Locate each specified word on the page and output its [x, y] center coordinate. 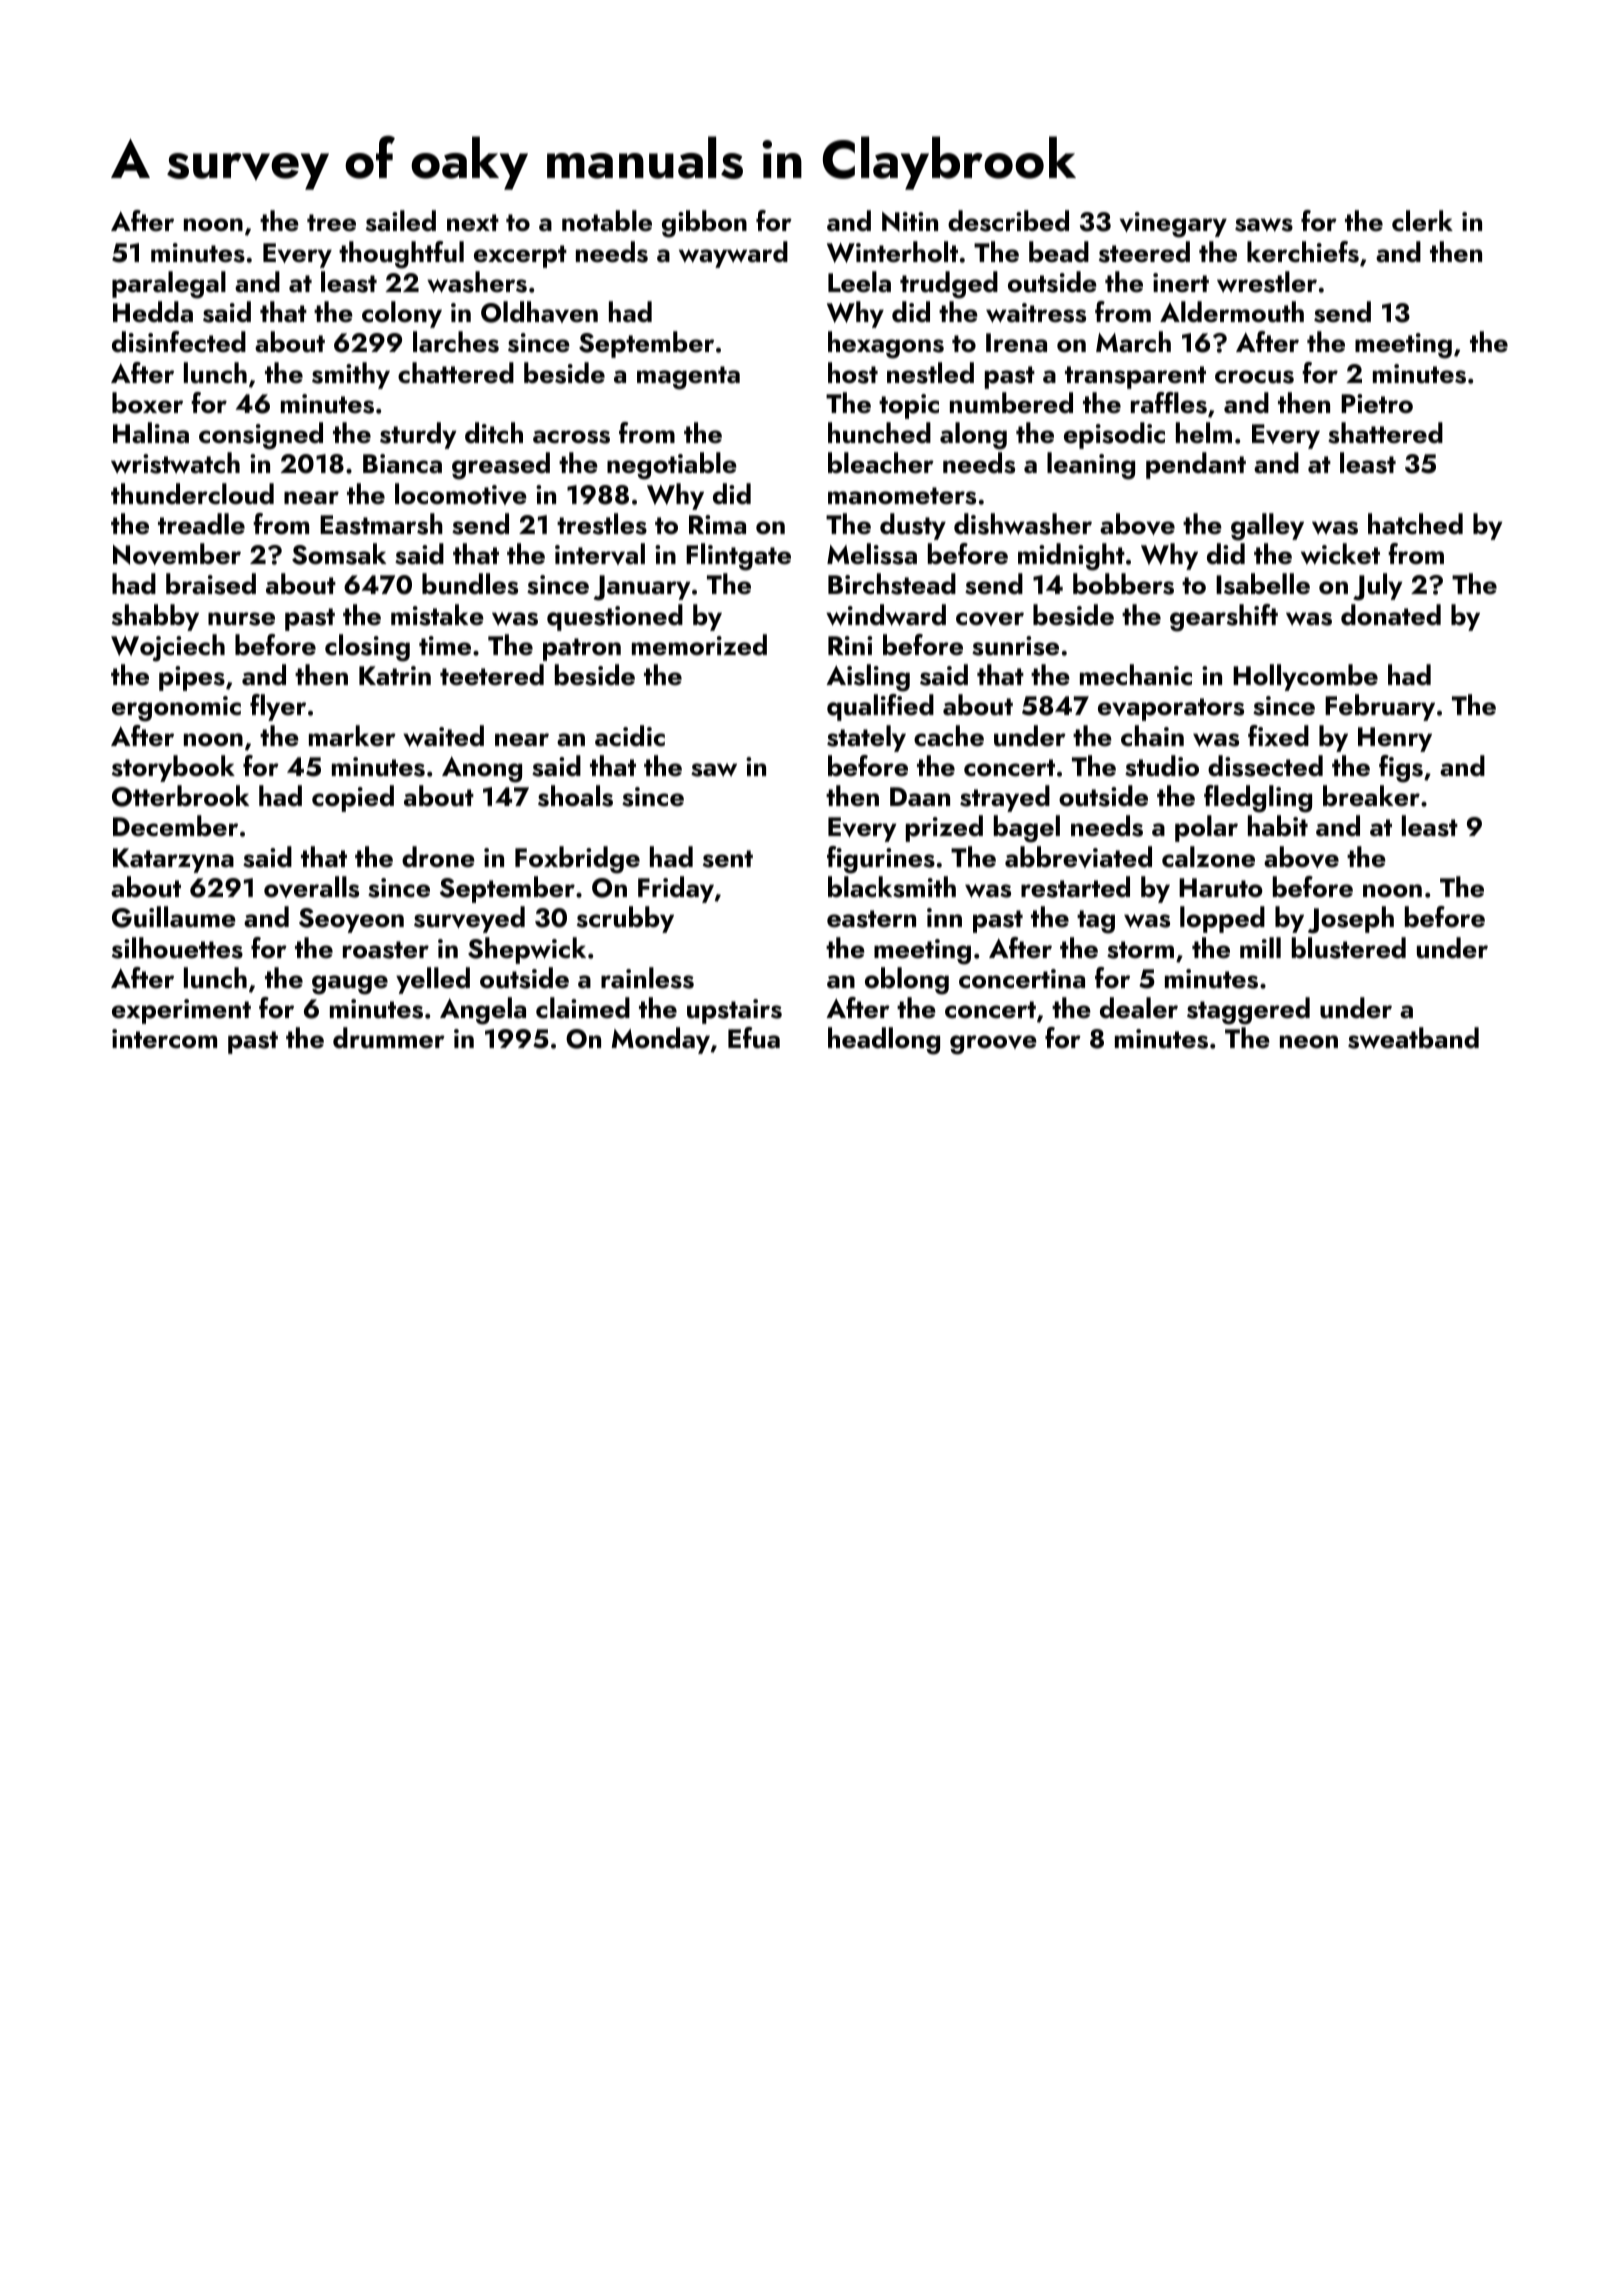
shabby [155, 617]
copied [353, 798]
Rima [717, 525]
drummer [389, 1038]
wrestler [1267, 282]
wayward [733, 254]
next [473, 223]
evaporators [1171, 709]
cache [949, 736]
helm [1204, 432]
